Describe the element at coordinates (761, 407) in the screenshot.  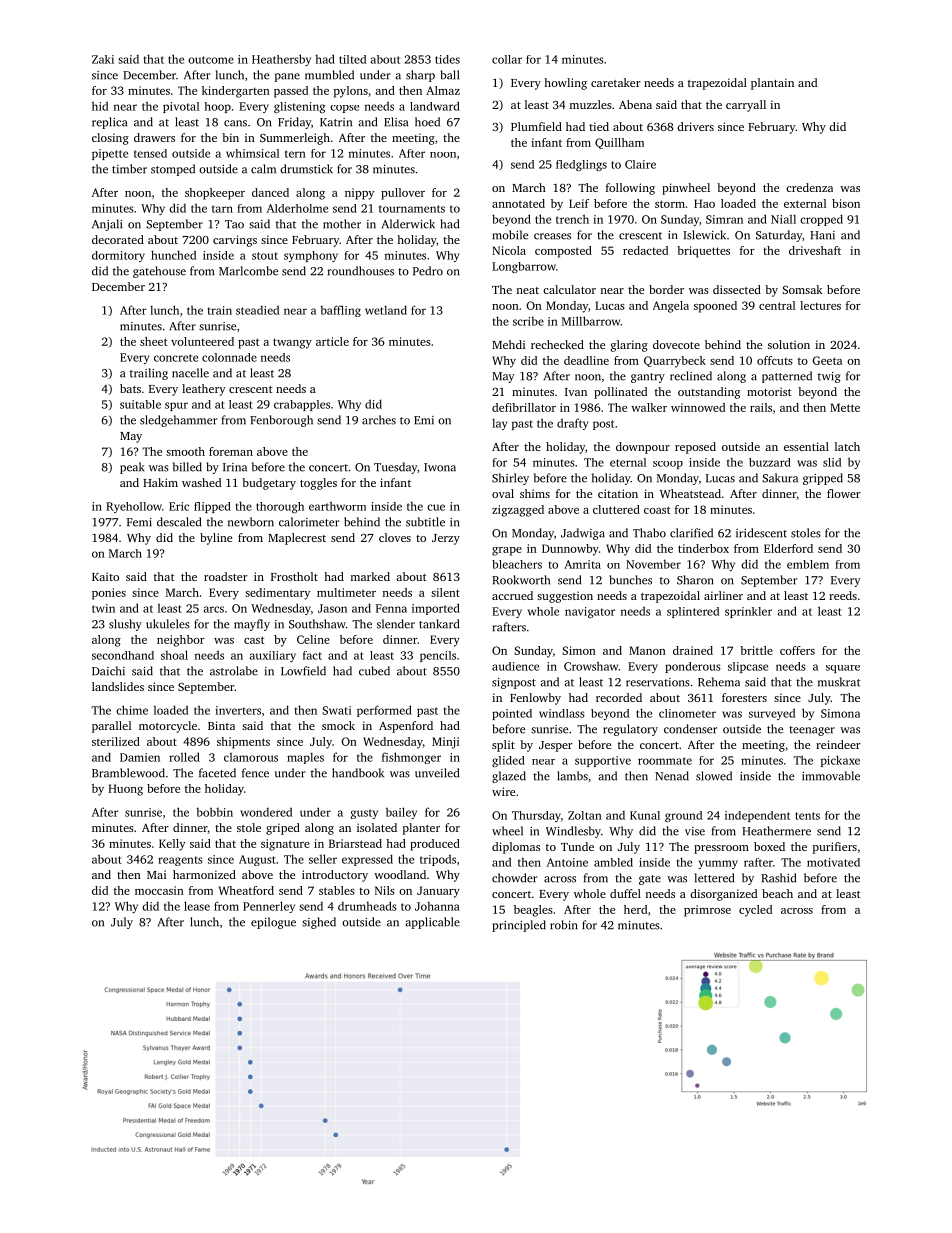
I see `rails` at that location.
